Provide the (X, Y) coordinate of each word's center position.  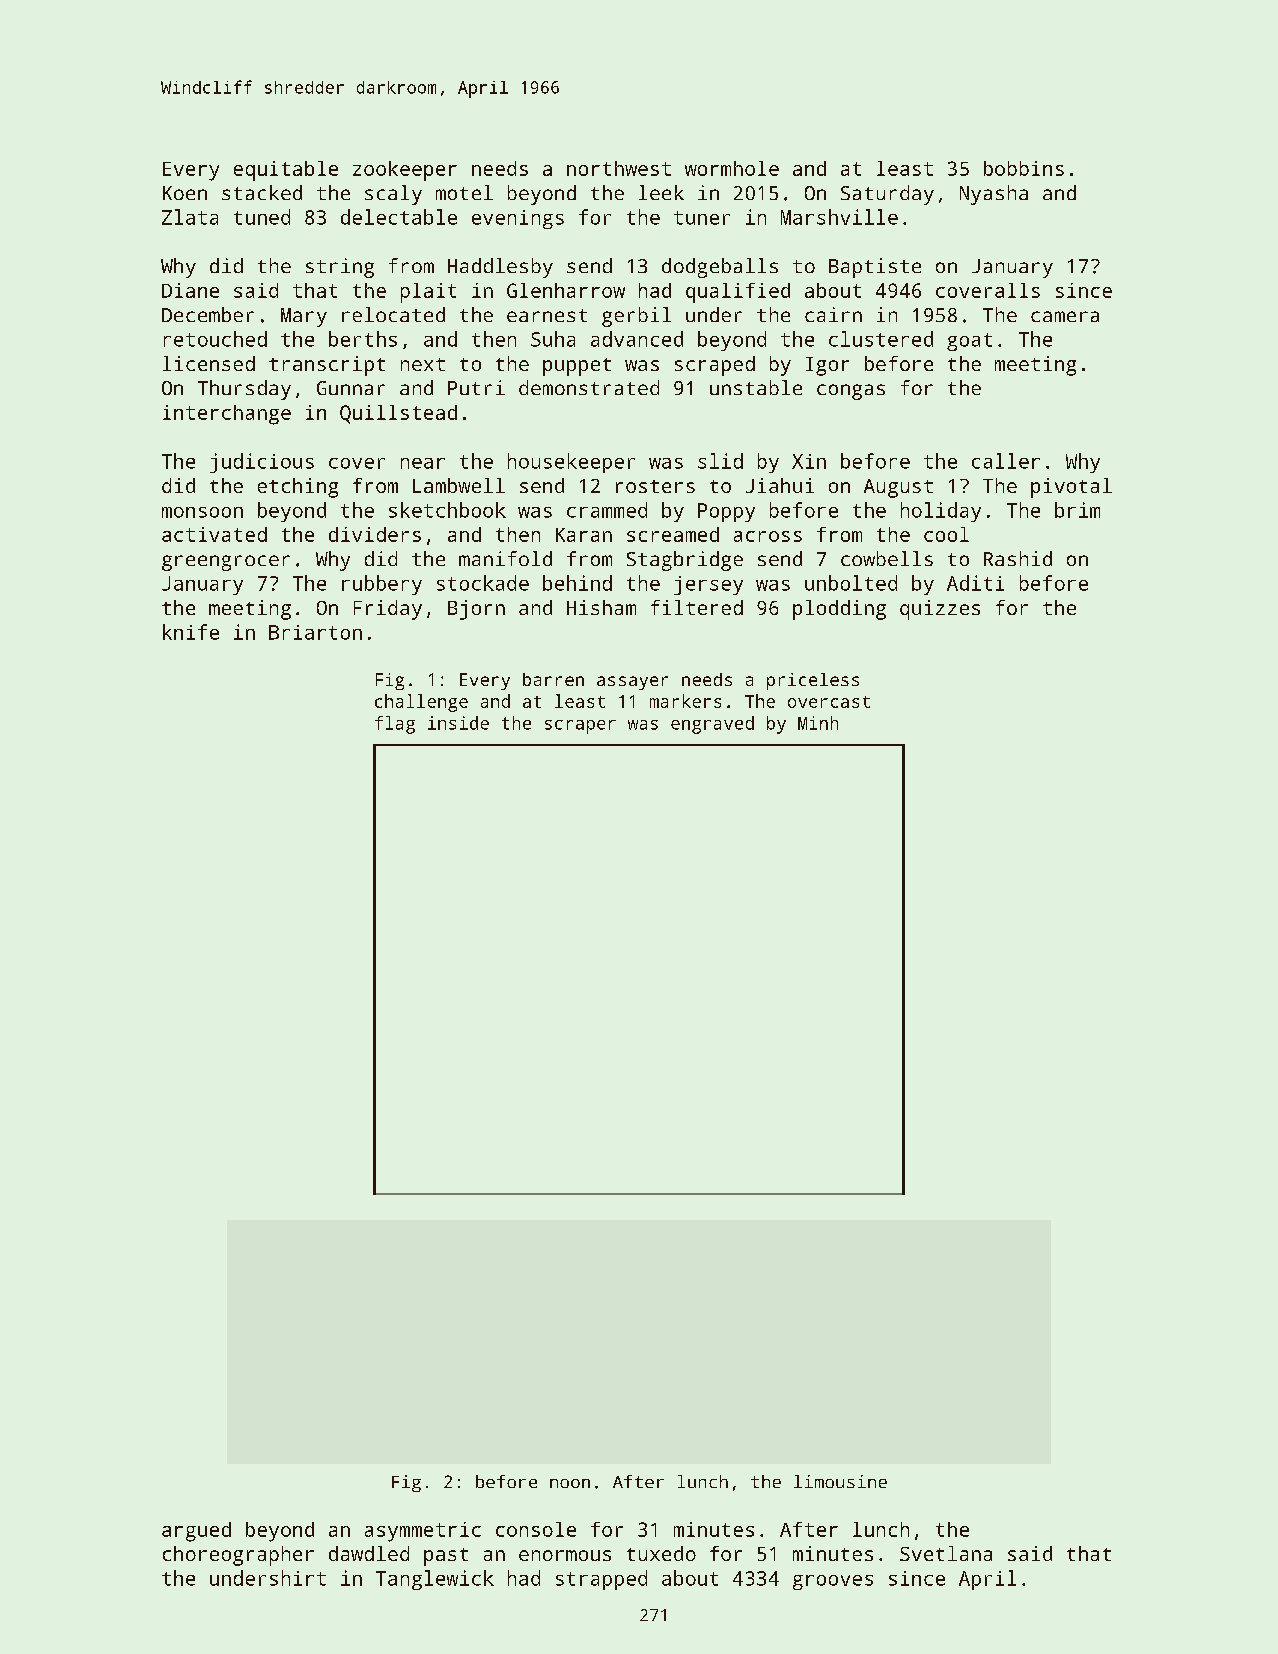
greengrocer (226, 563)
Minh (818, 723)
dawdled (369, 1553)
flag (395, 725)
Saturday (887, 195)
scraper (580, 727)
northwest (619, 168)
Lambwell (459, 485)
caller (1006, 461)
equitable (286, 171)
